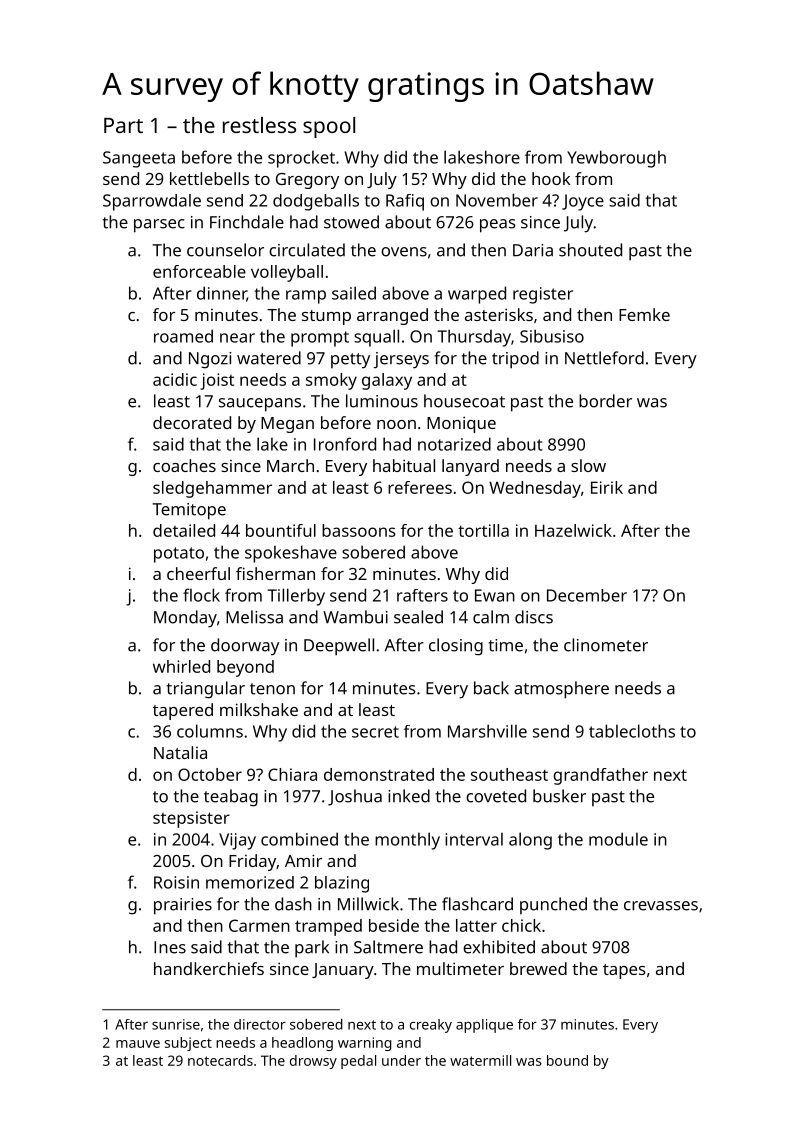  Describe the element at coordinates (573, 530) in the page. I see `Hazelwick` at that location.
